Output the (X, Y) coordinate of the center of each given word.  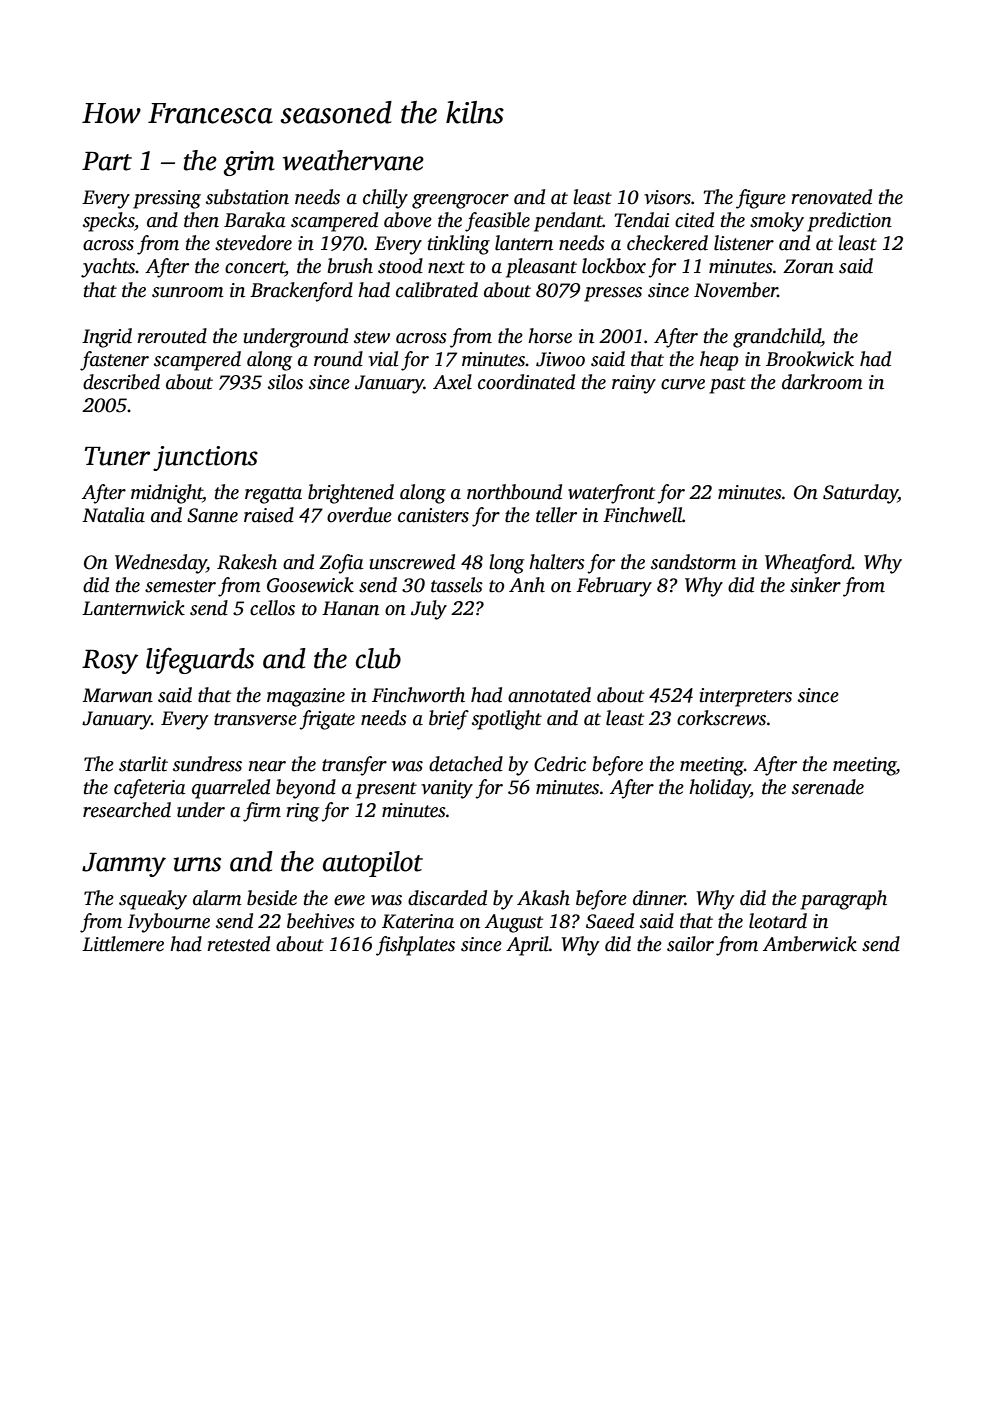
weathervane (353, 160)
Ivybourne (168, 923)
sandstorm (693, 562)
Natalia (113, 515)
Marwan (117, 695)
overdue (359, 515)
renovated (831, 197)
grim (249, 163)
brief (449, 720)
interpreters (746, 697)
